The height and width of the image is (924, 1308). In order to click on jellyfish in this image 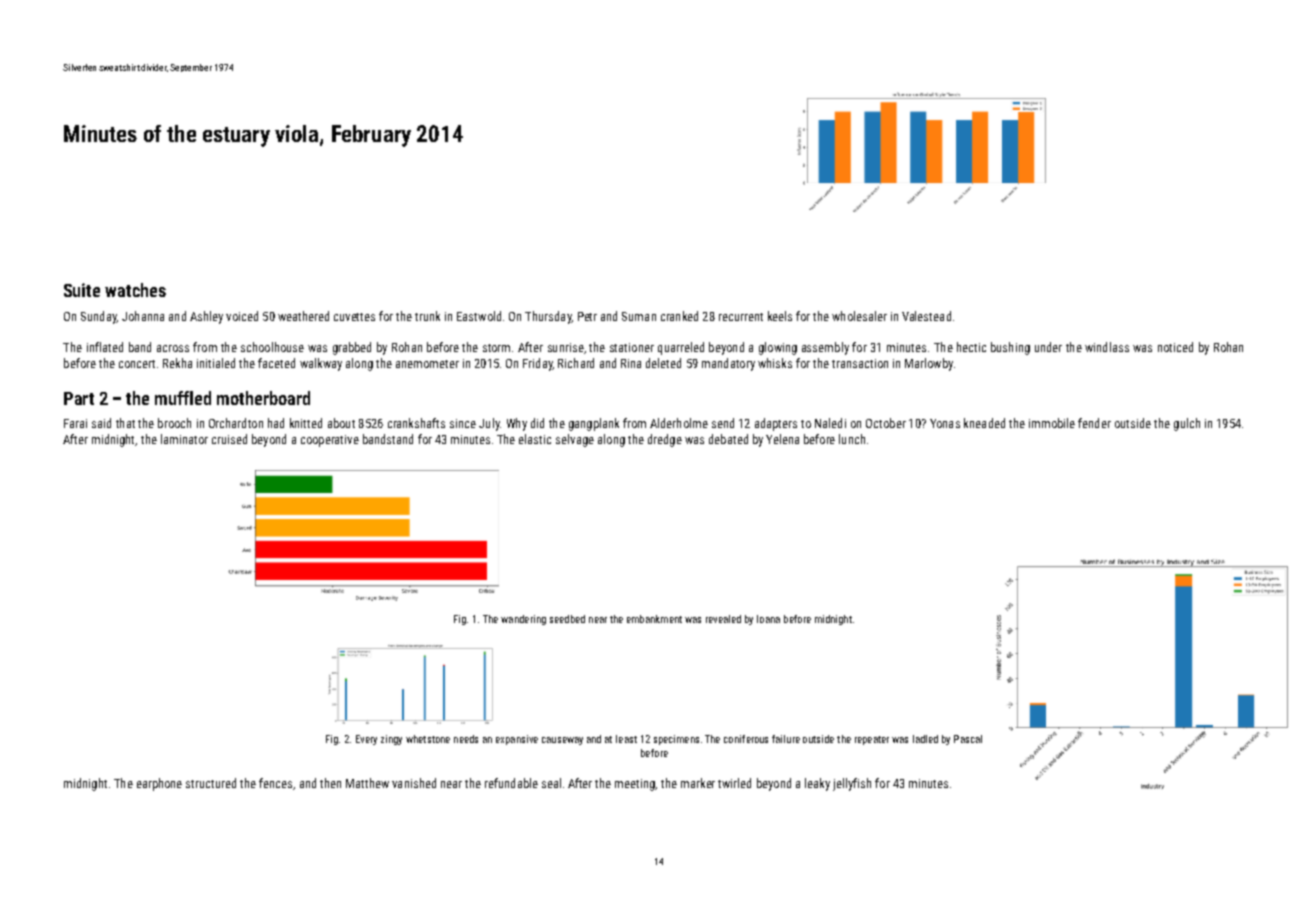, I will do `click(852, 784)`.
